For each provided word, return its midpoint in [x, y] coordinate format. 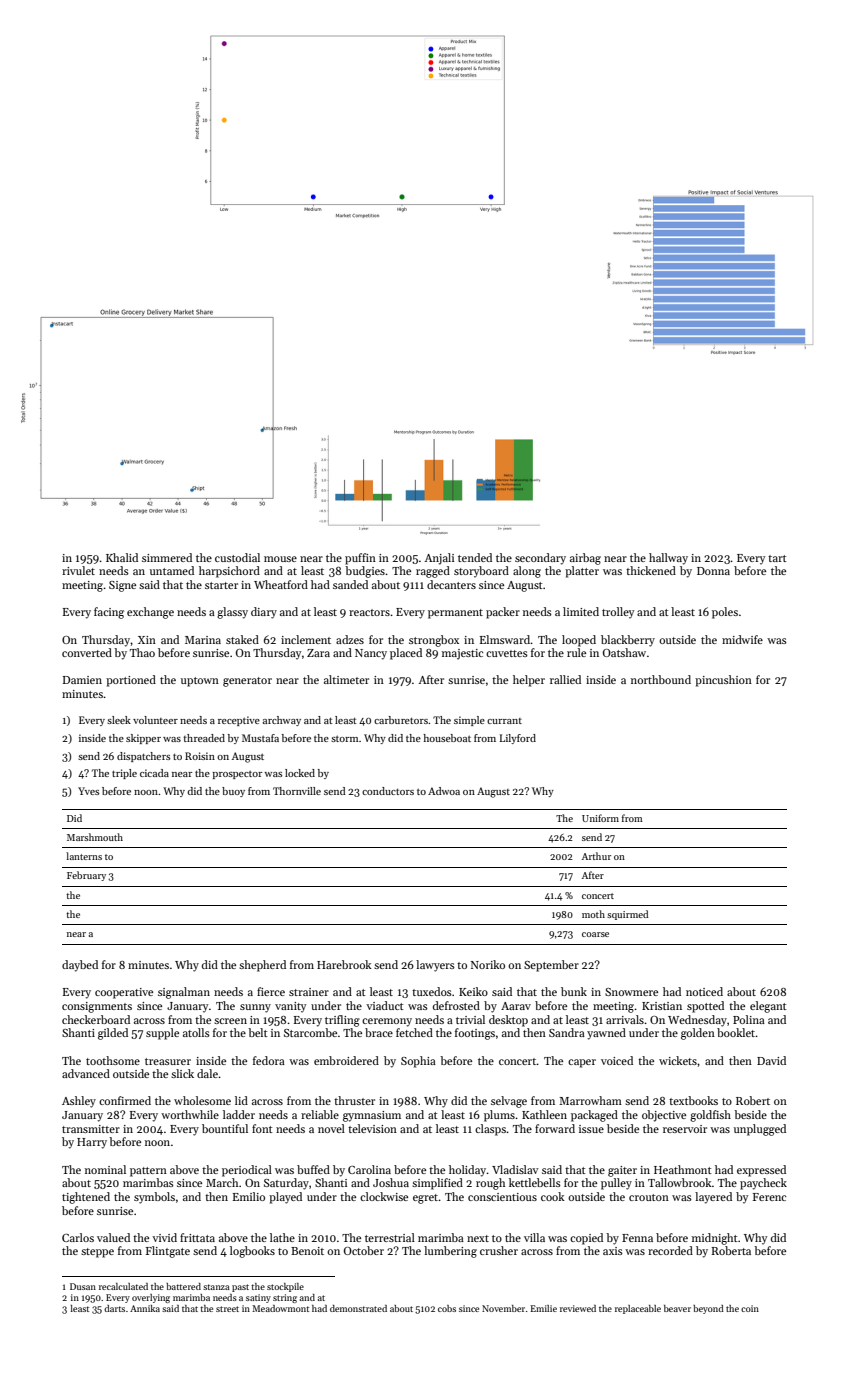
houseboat [447, 738]
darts [114, 1308]
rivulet [78, 570]
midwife [742, 639]
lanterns [84, 856]
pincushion [723, 681]
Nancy [371, 654]
